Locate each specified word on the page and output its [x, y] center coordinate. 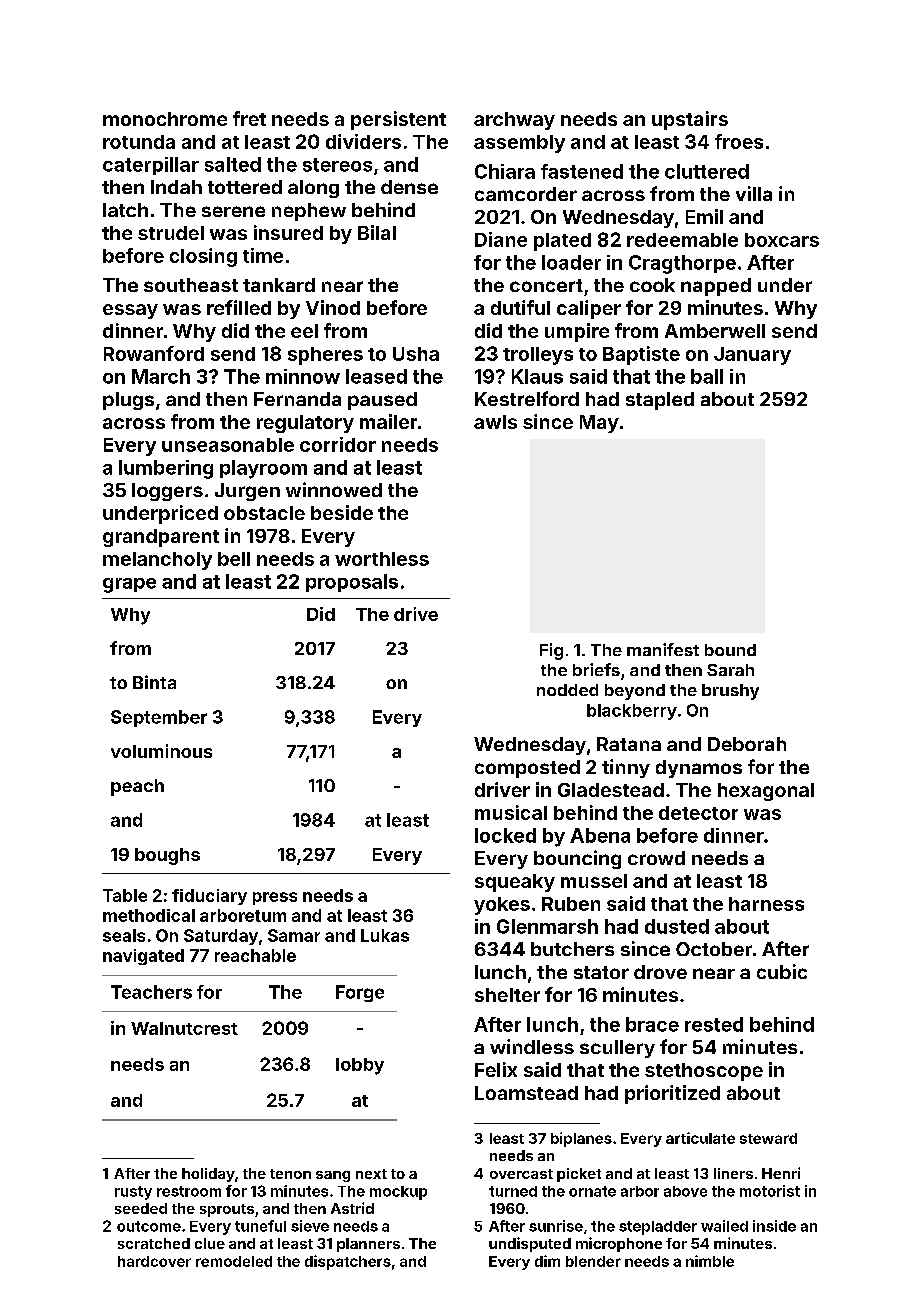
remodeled [234, 1261]
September [159, 718]
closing [203, 257]
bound [730, 650]
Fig [551, 651]
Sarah [730, 670]
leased [376, 376]
